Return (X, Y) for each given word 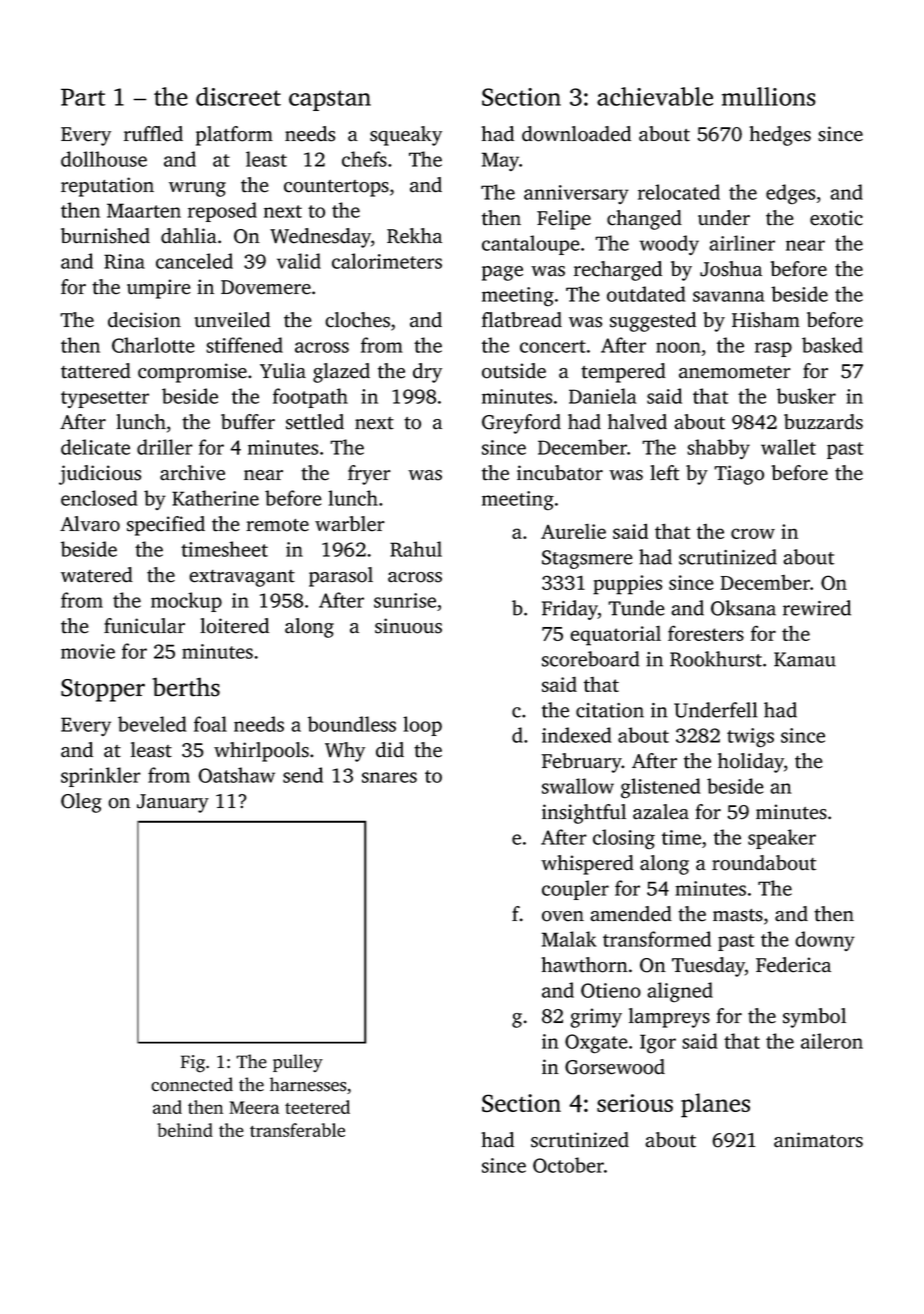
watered (97, 575)
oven (563, 916)
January (173, 803)
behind (185, 1130)
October (568, 1165)
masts (738, 915)
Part (83, 97)
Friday (570, 610)
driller (165, 447)
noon (678, 347)
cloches (357, 320)
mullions (769, 96)
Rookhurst (716, 659)
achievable (655, 96)
